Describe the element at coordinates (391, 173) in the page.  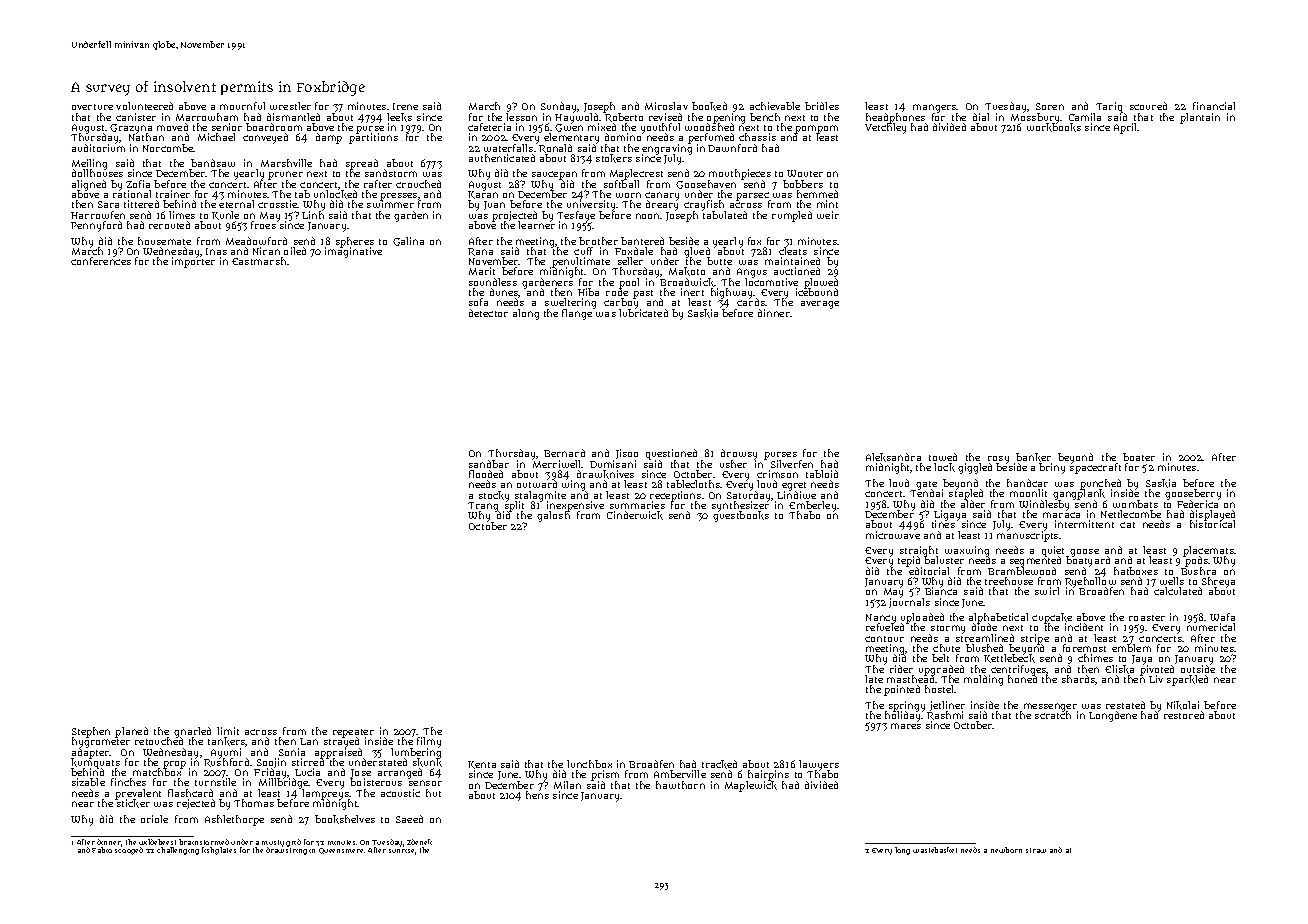
I see `sandstorm` at that location.
